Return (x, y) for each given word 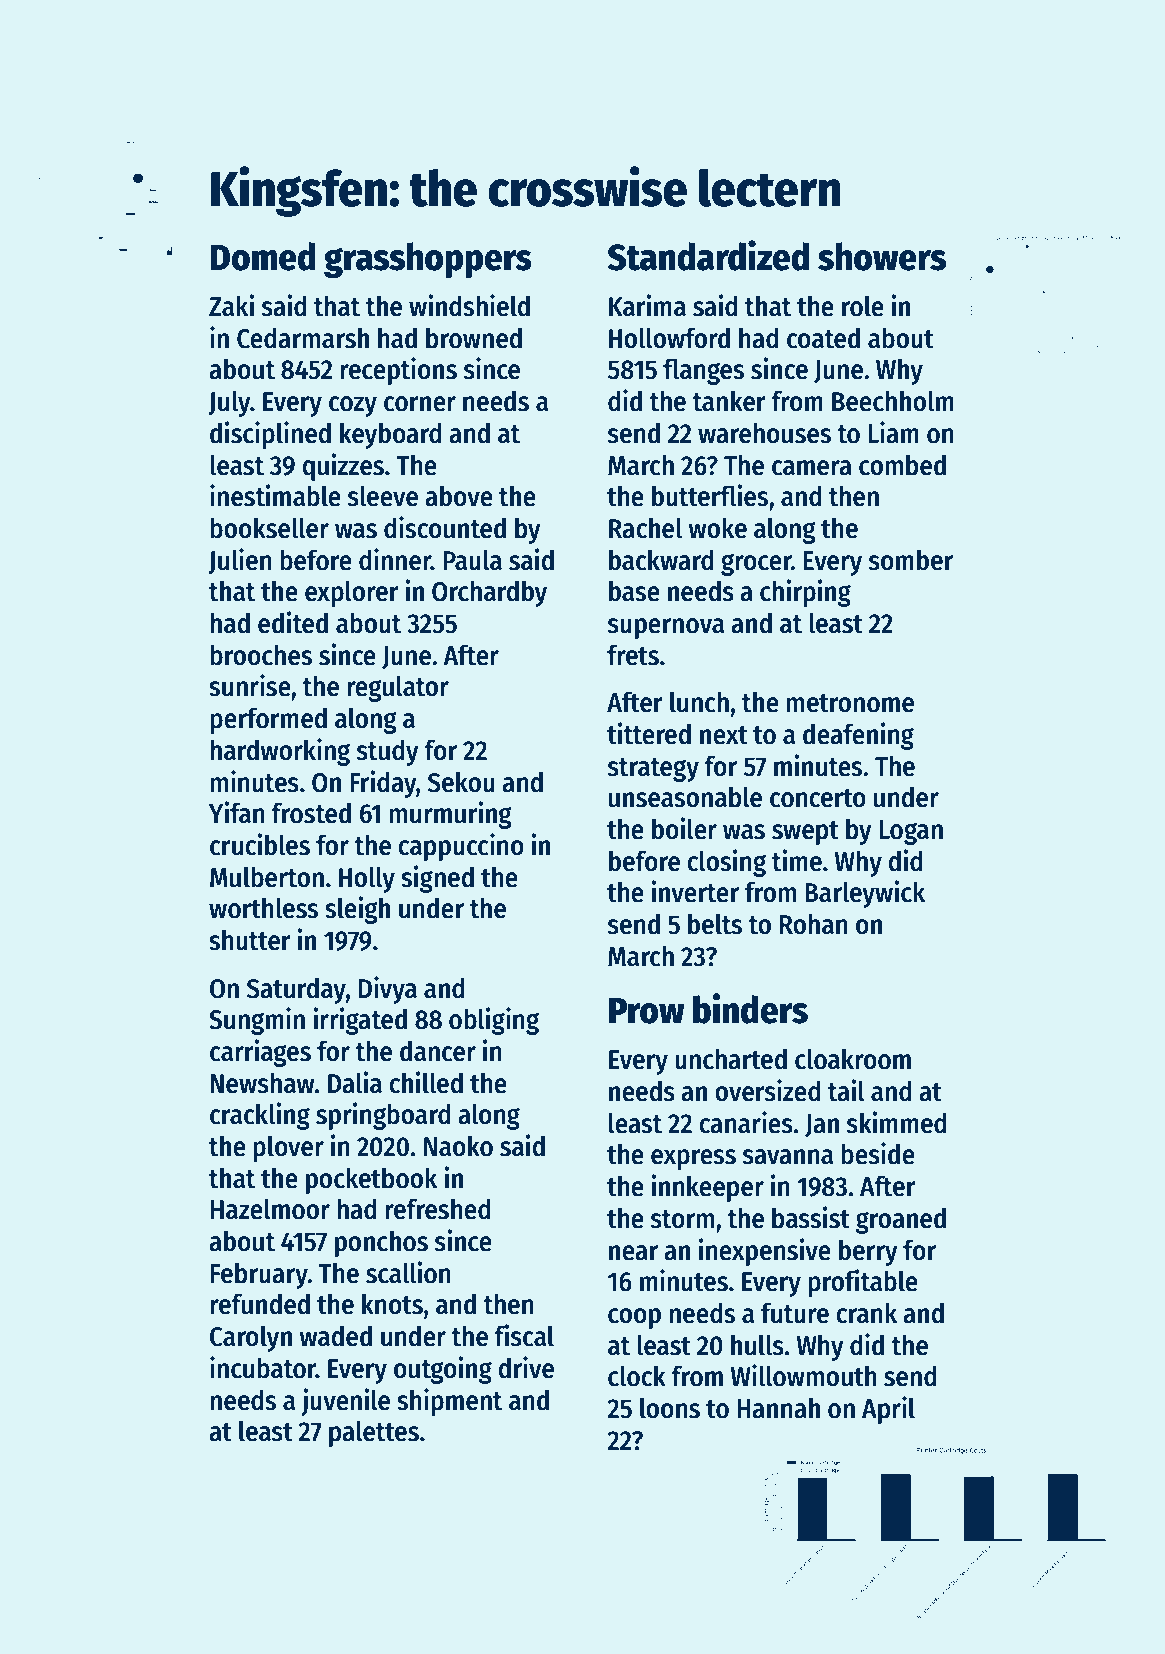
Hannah (778, 1408)
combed (902, 465)
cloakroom (853, 1059)
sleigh (357, 910)
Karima (647, 305)
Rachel (645, 528)
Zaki (231, 305)
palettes (374, 1433)
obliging (494, 1021)
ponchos (381, 1243)
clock (637, 1376)
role (863, 306)
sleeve (383, 496)
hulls (757, 1345)
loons (670, 1408)
